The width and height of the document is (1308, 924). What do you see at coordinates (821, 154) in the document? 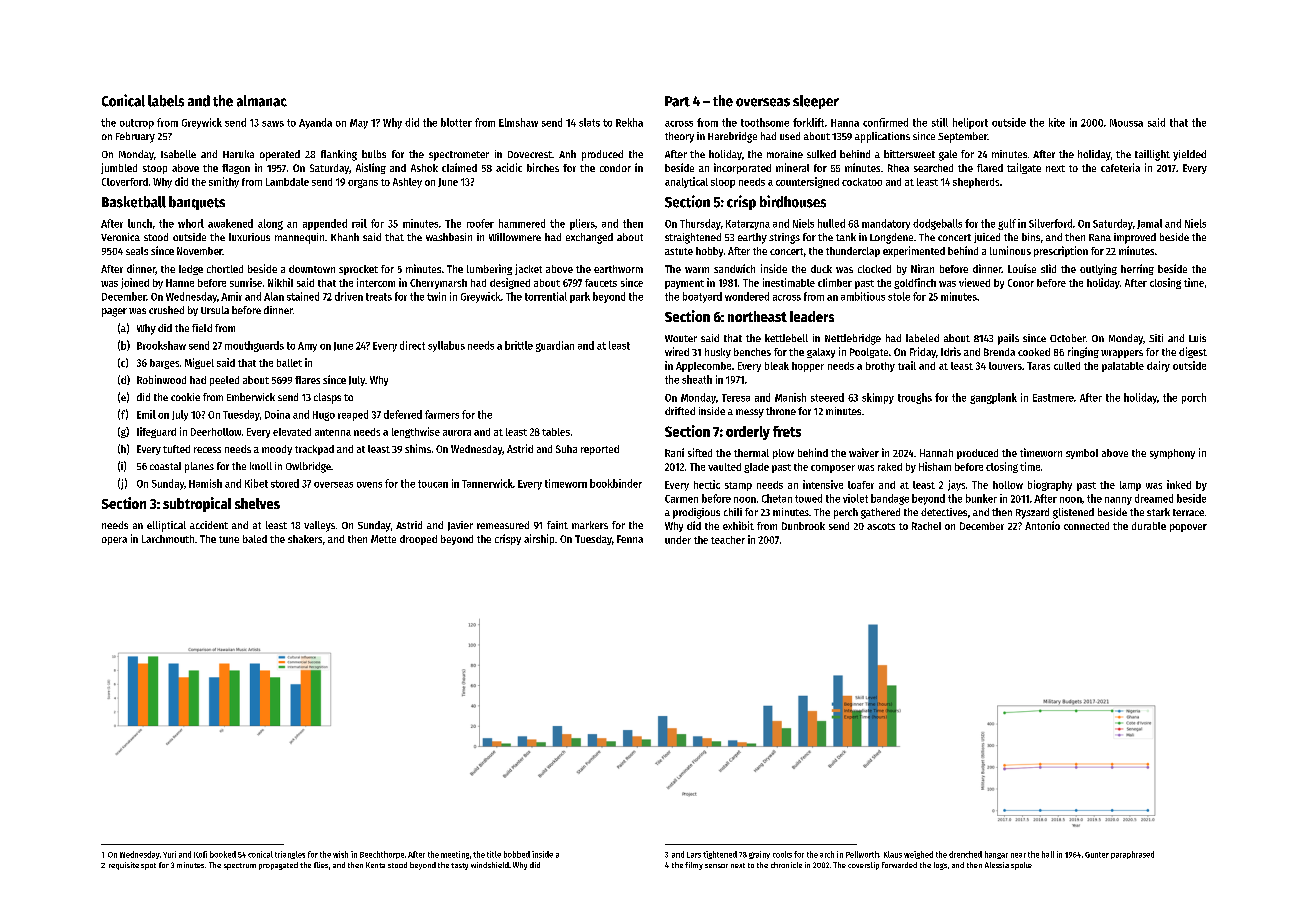
I see `sulked` at bounding box center [821, 154].
